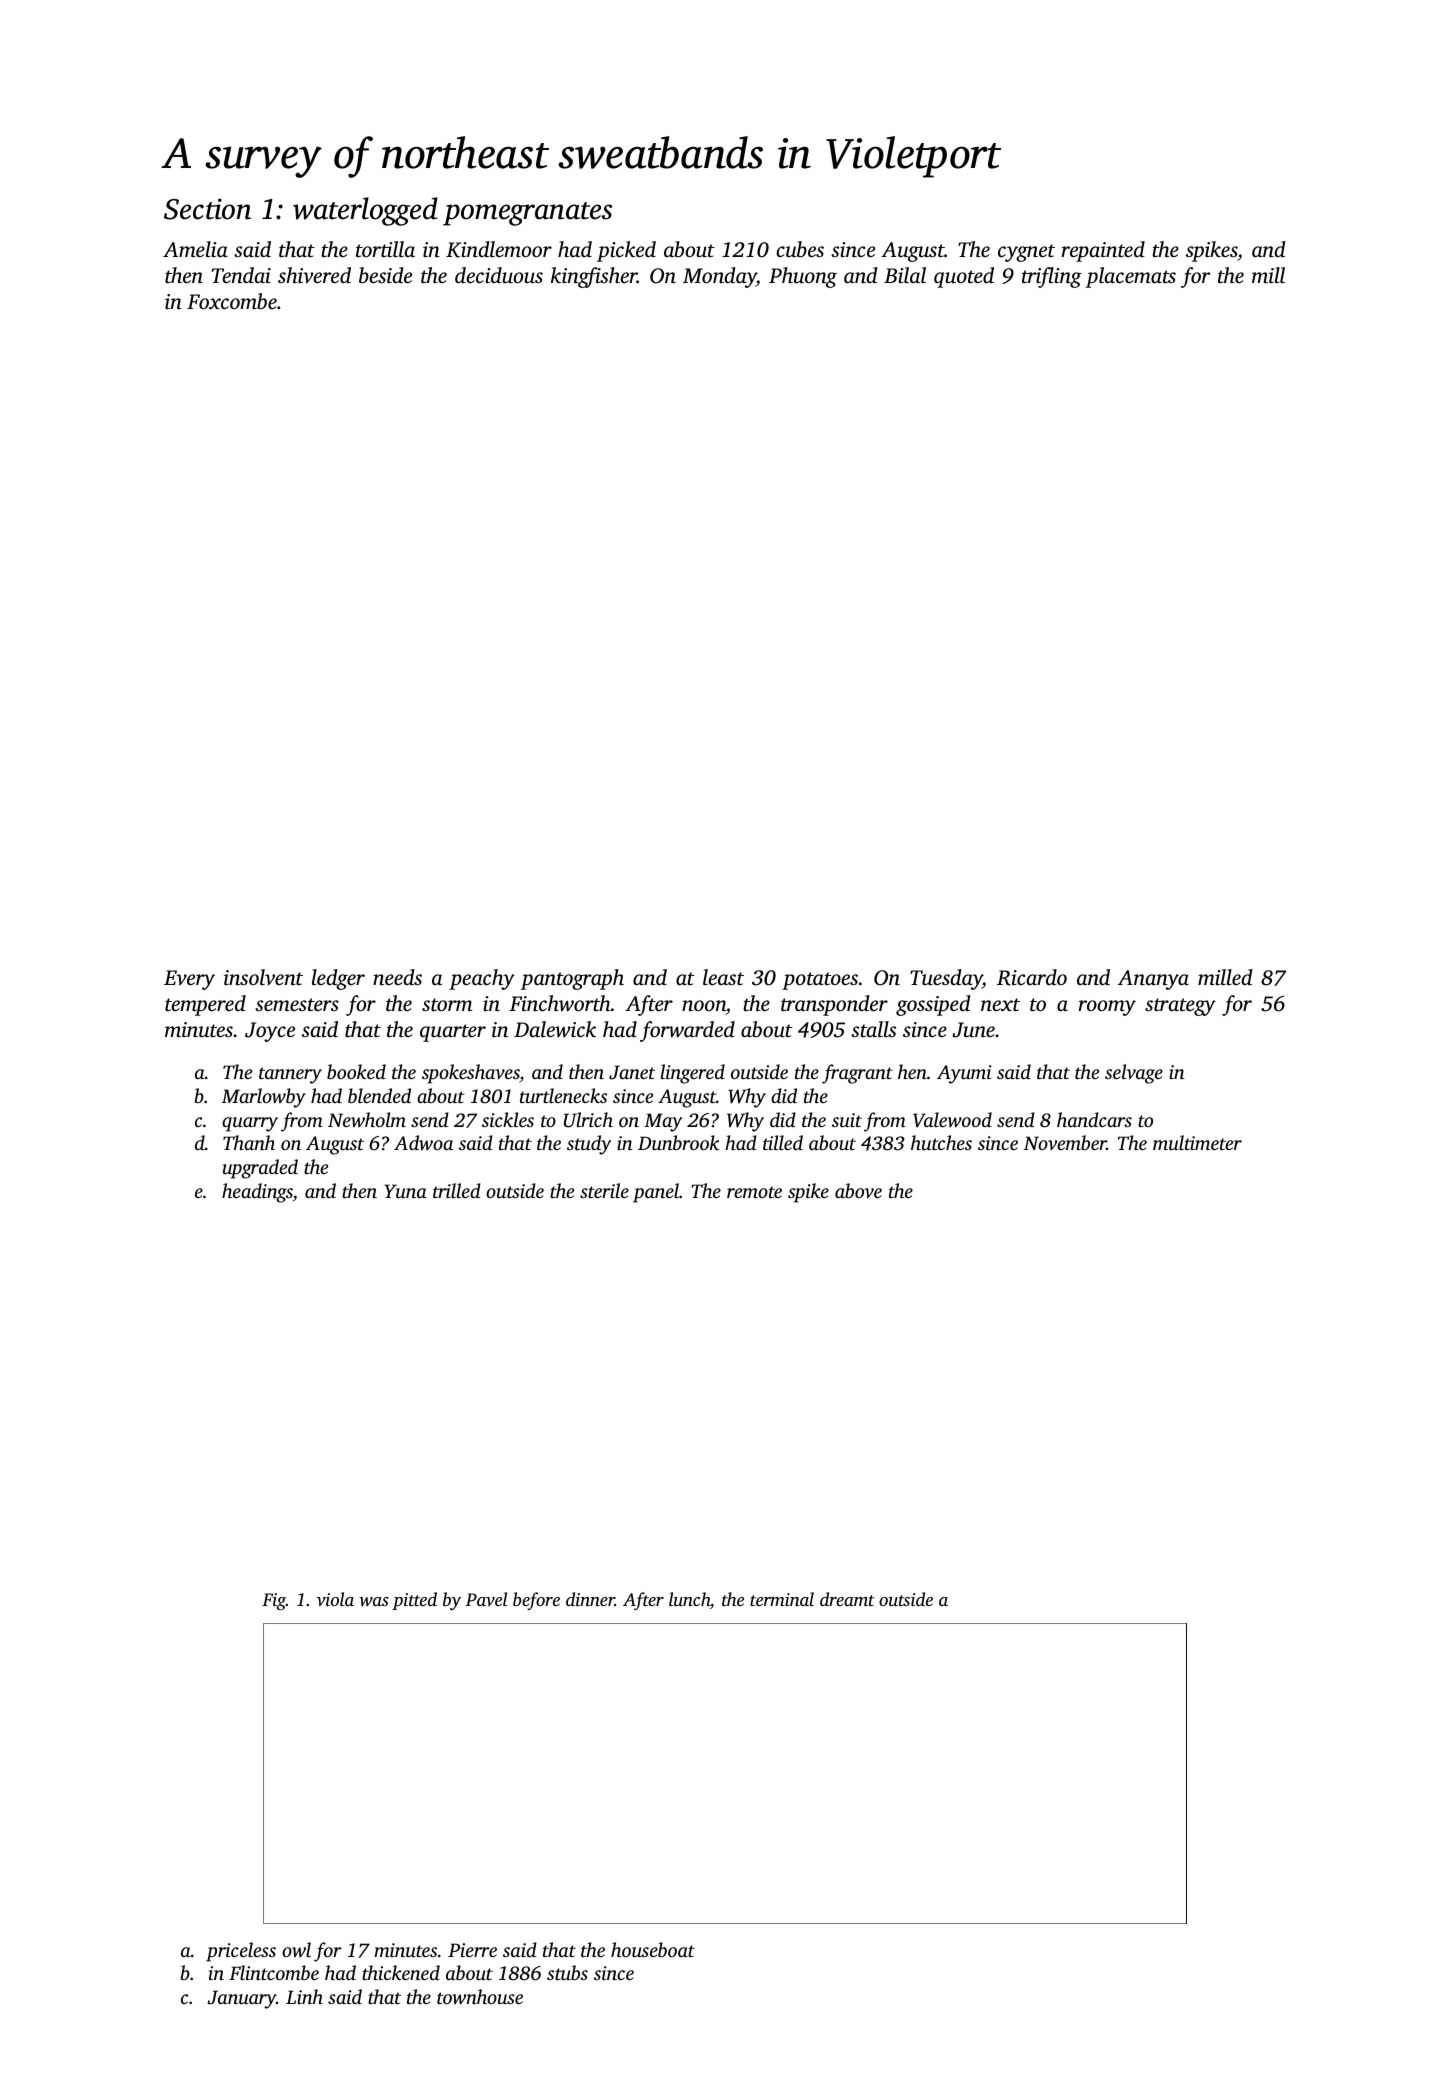 This screenshot has height=2100, width=1450. Describe the element at coordinates (405, 1191) in the screenshot. I see `Yuna` at that location.
